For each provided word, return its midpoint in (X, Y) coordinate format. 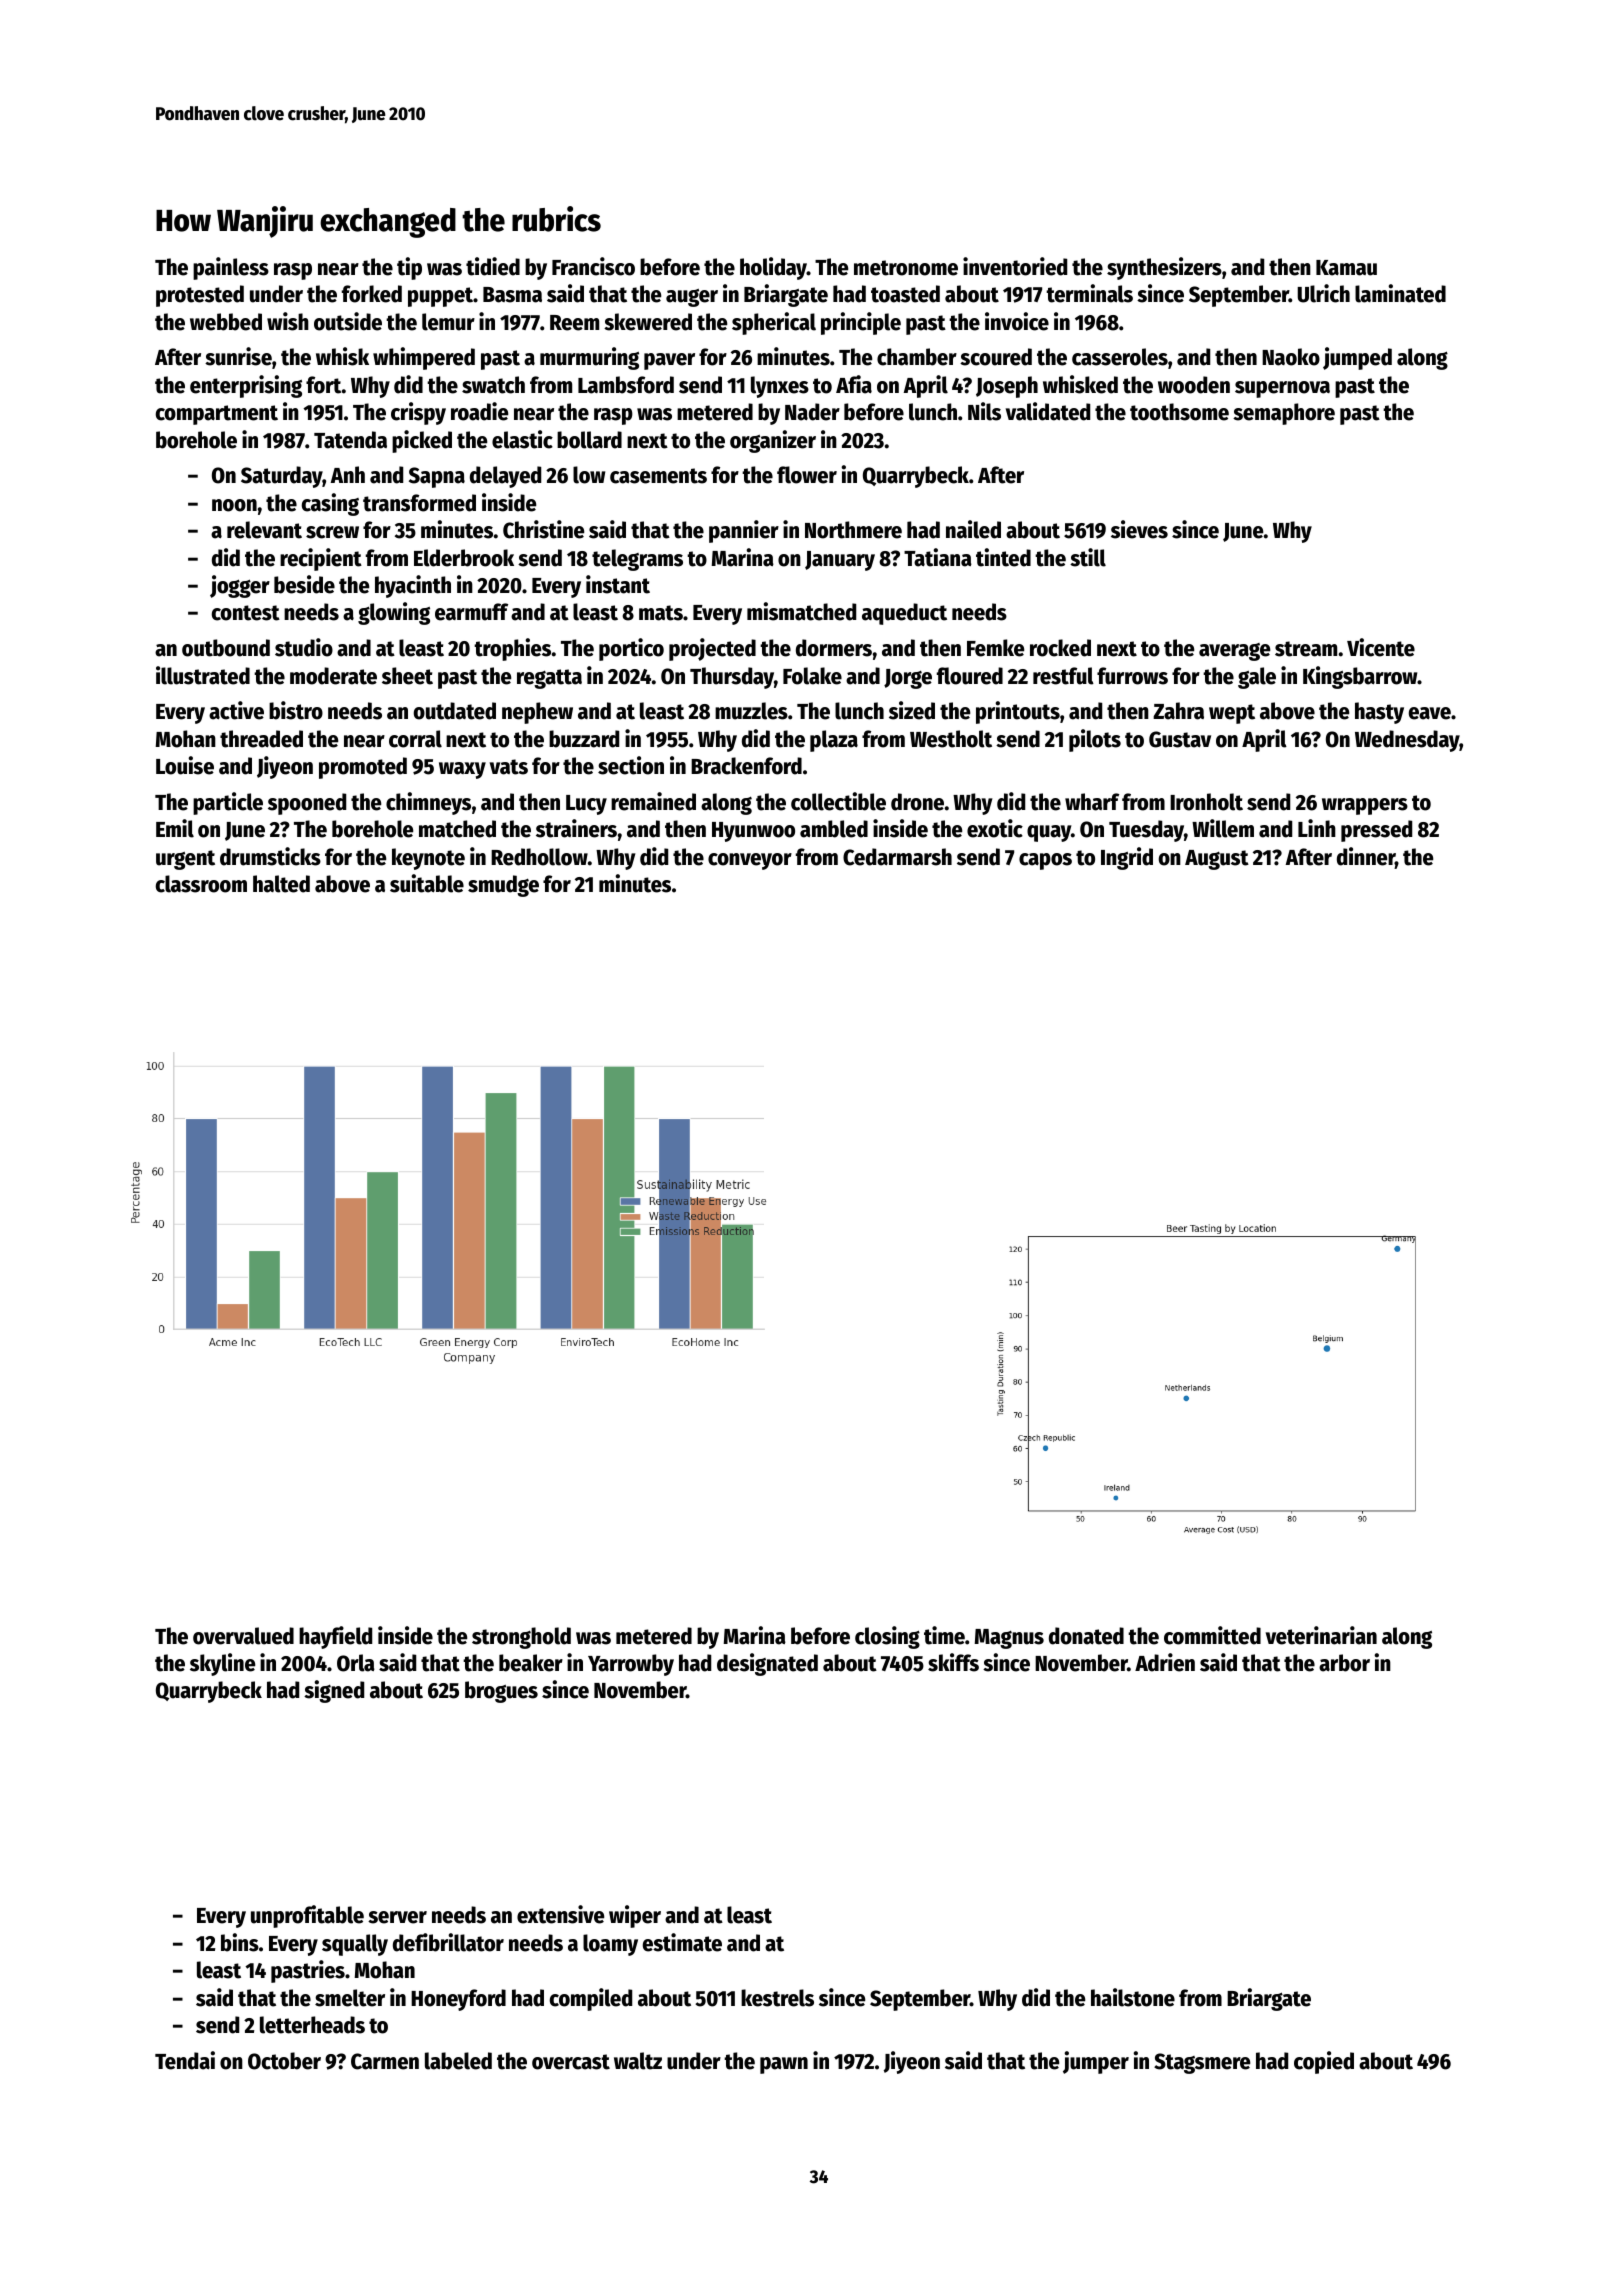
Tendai (185, 2060)
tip (409, 268)
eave (1430, 713)
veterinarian (1321, 1635)
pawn (784, 2065)
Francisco (593, 266)
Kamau (1346, 268)
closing (887, 1637)
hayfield (335, 1637)
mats (661, 613)
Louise (185, 765)
